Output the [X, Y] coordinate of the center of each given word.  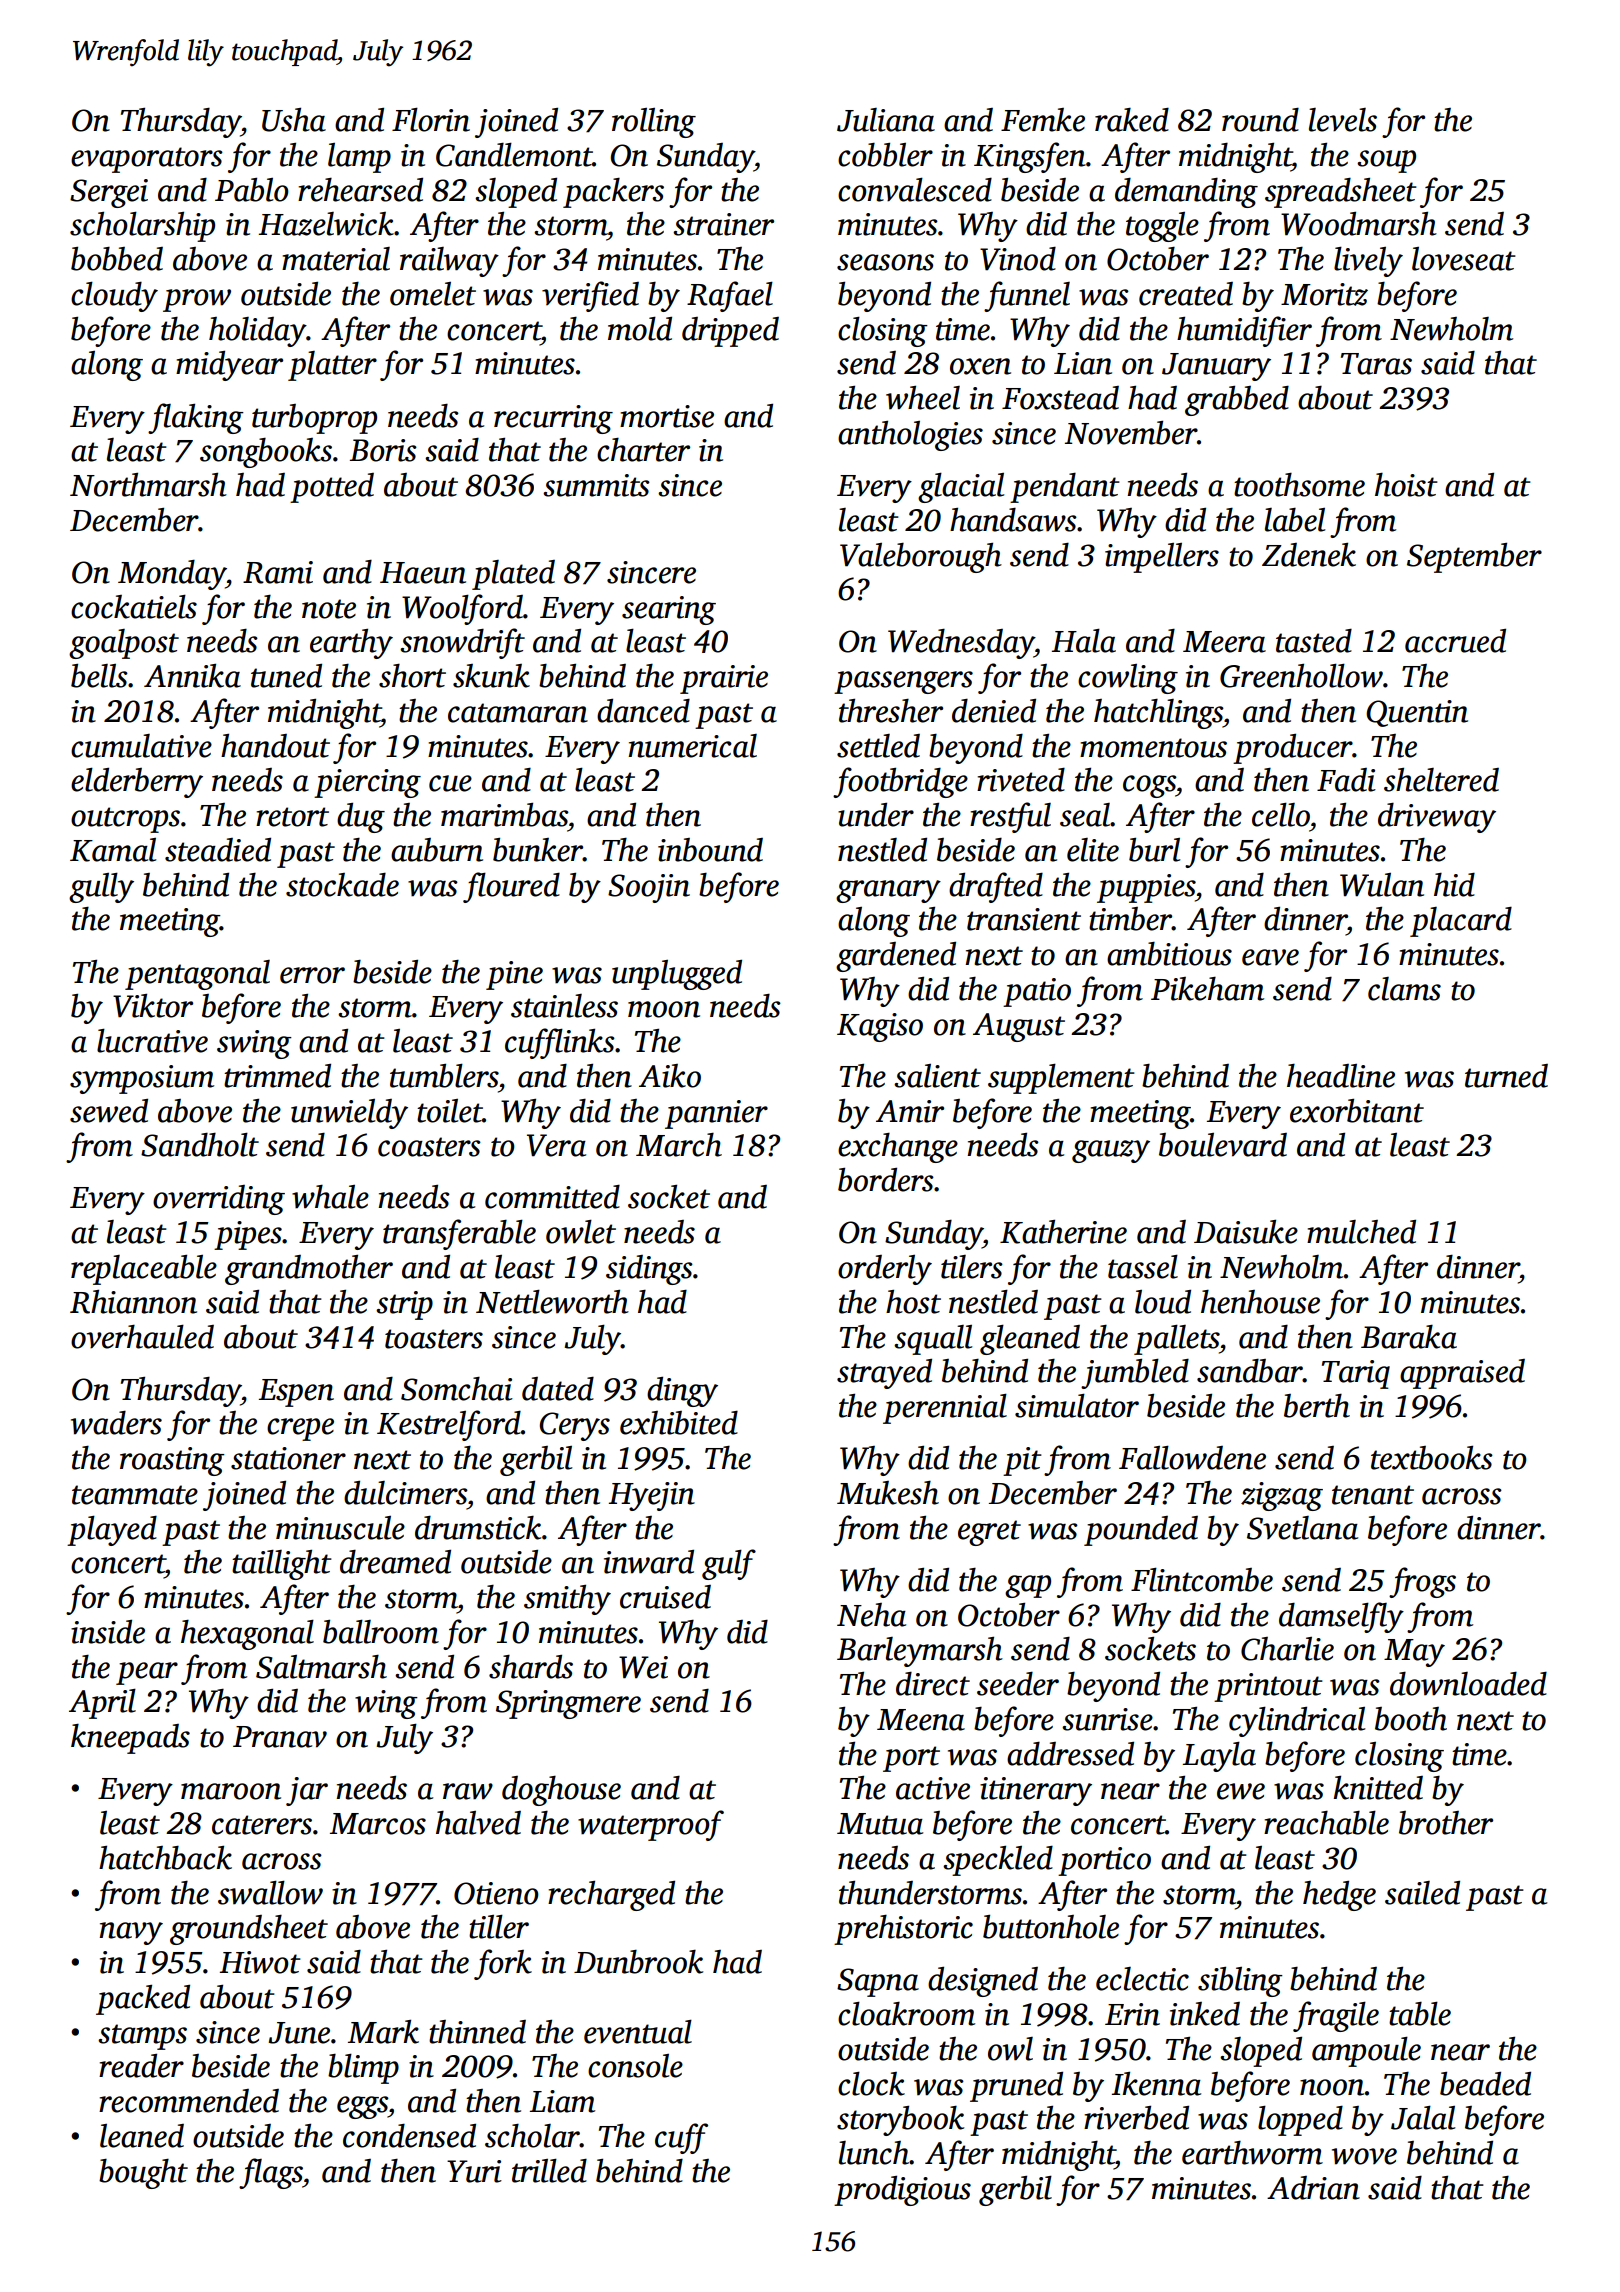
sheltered [1441, 780]
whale [330, 1197]
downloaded [1468, 1684]
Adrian [1313, 2188]
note [329, 609]
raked [1132, 120]
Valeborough [921, 558]
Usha [294, 120]
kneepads [130, 1739]
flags [271, 2173]
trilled [549, 2170]
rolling [654, 123]
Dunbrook [638, 1962]
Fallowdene [1192, 1457]
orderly [885, 1270]
